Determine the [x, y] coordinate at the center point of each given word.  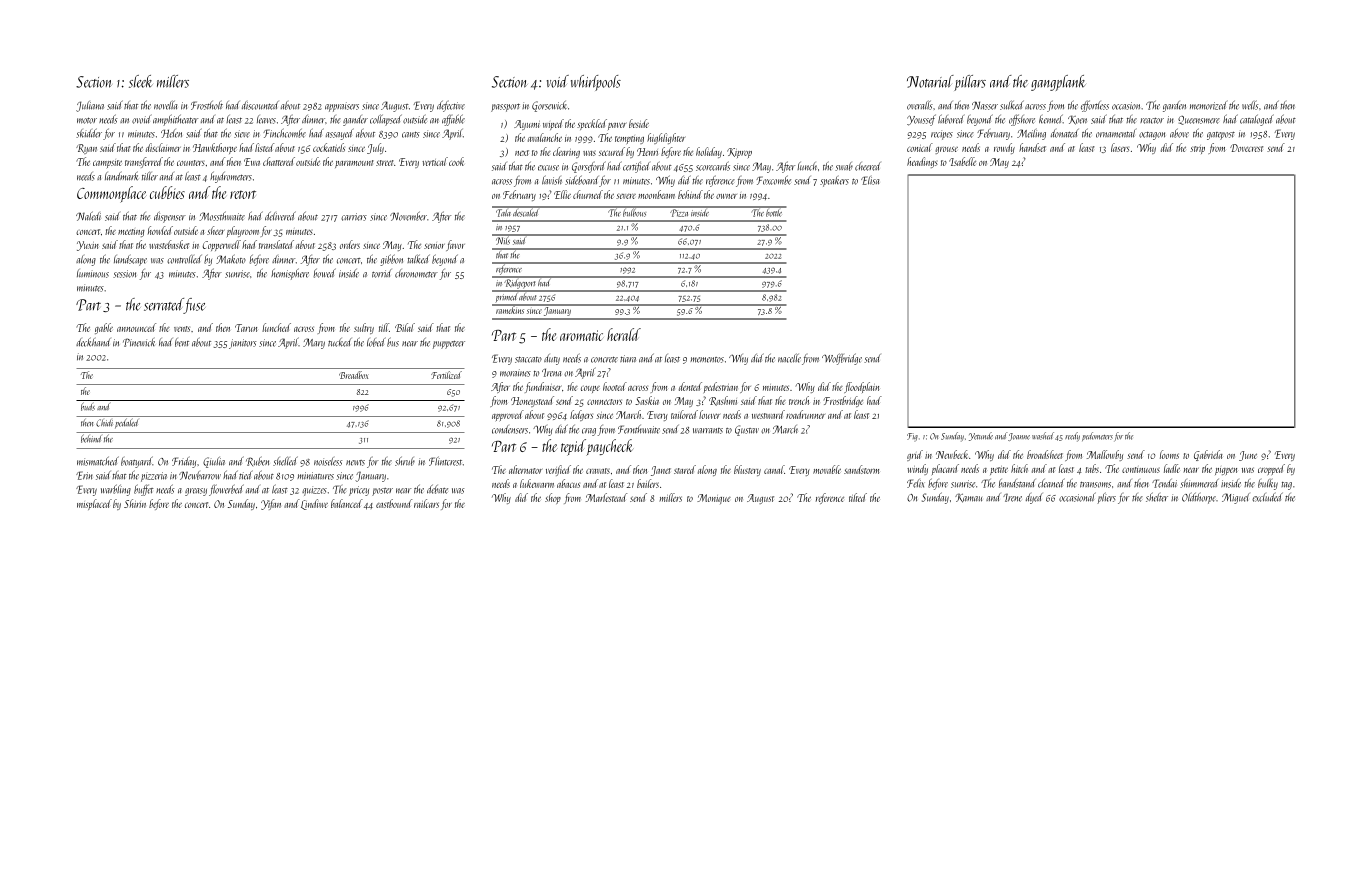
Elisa [870, 180]
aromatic [581, 335]
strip [1197, 149]
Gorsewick [549, 106]
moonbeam [656, 194]
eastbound [394, 503]
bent [182, 342]
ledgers [581, 415]
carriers [354, 217]
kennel [1051, 119]
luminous [93, 273]
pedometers [1097, 436]
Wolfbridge [842, 359]
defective [451, 106]
